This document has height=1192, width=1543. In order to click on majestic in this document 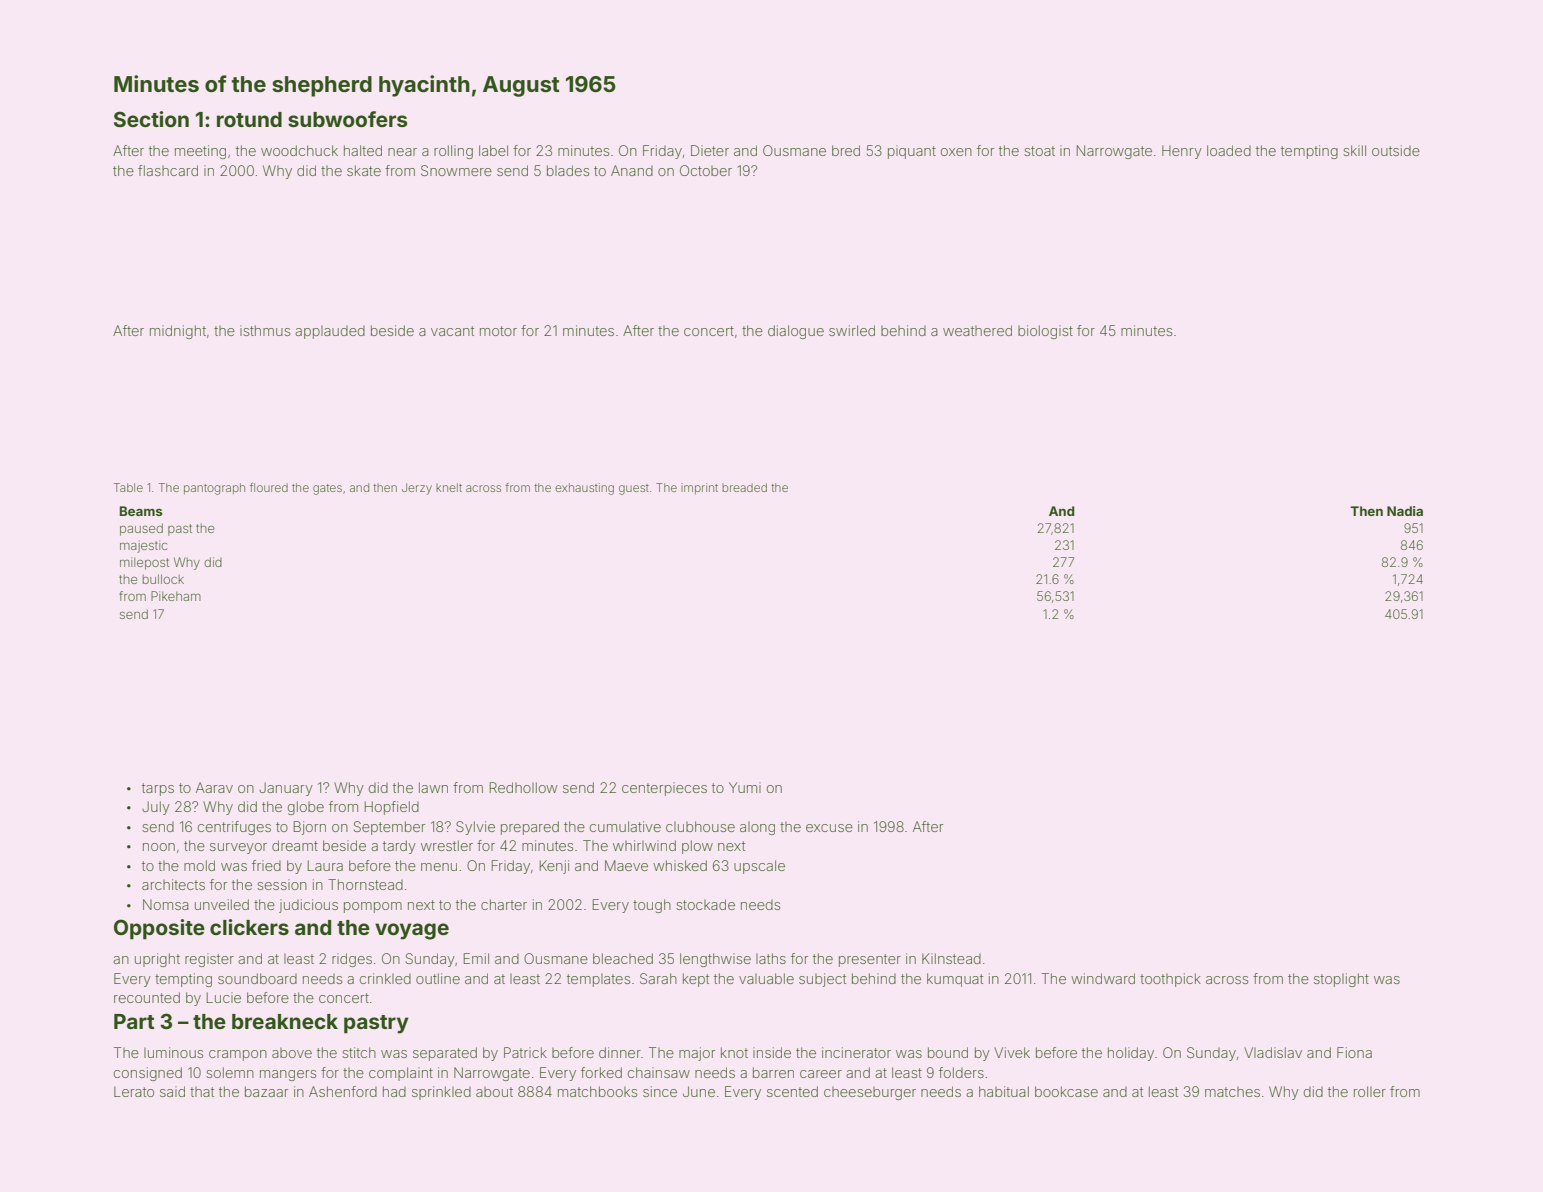, I will do `click(144, 546)`.
